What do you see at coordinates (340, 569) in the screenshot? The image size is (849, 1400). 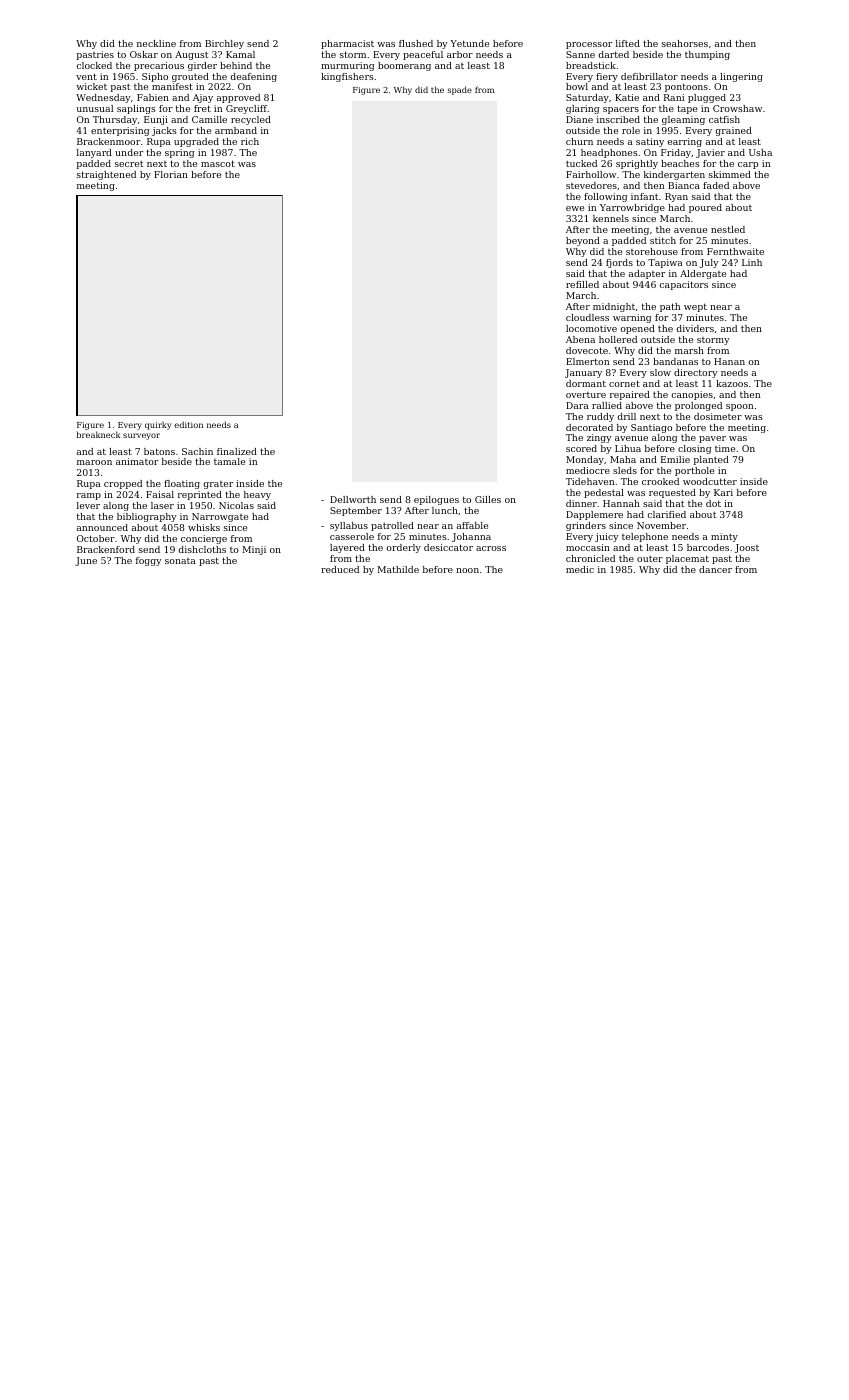 I see `reduced` at bounding box center [340, 569].
